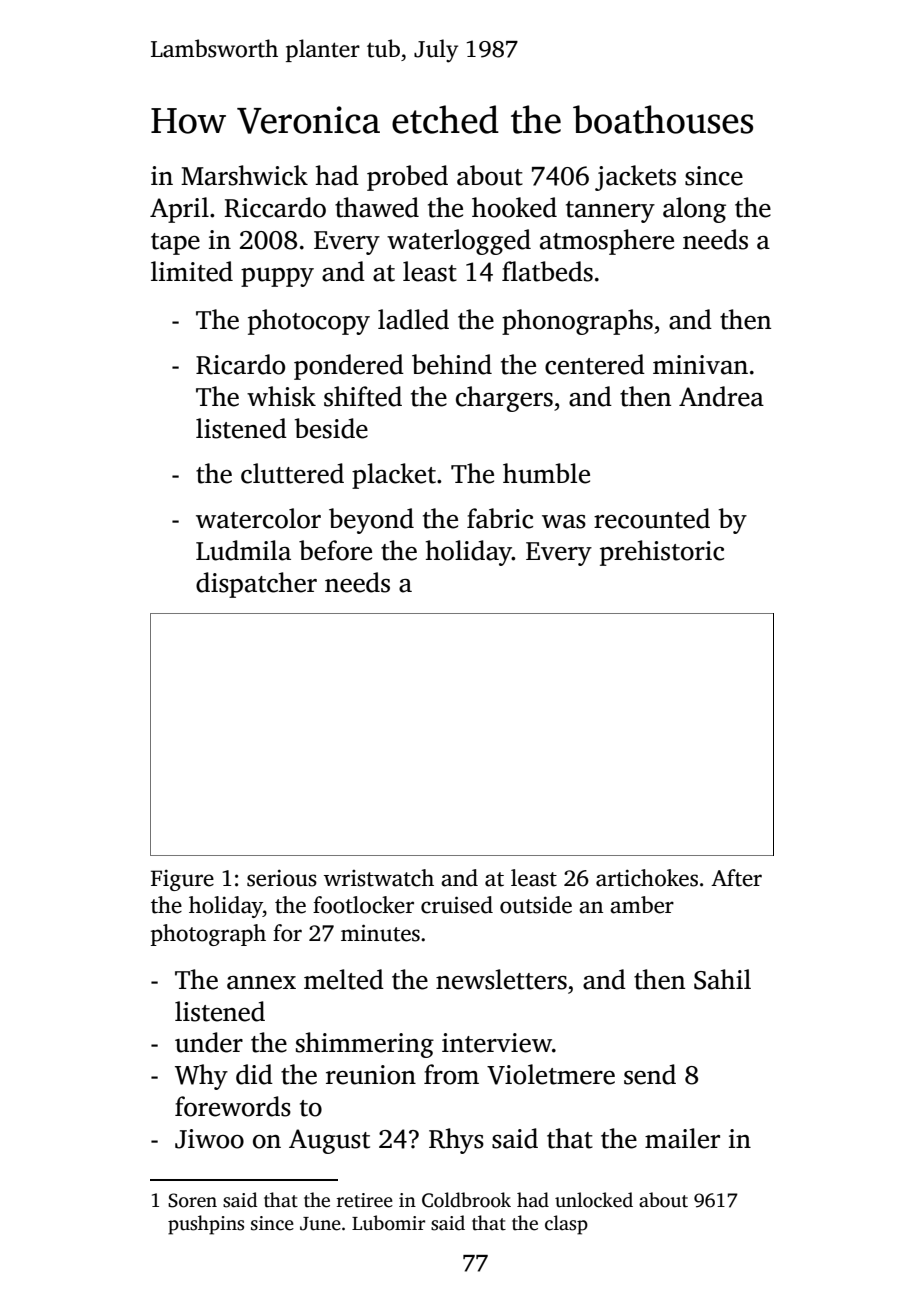 This page has height=1311, width=924. Describe the element at coordinates (335, 550) in the page. I see `before` at that location.
